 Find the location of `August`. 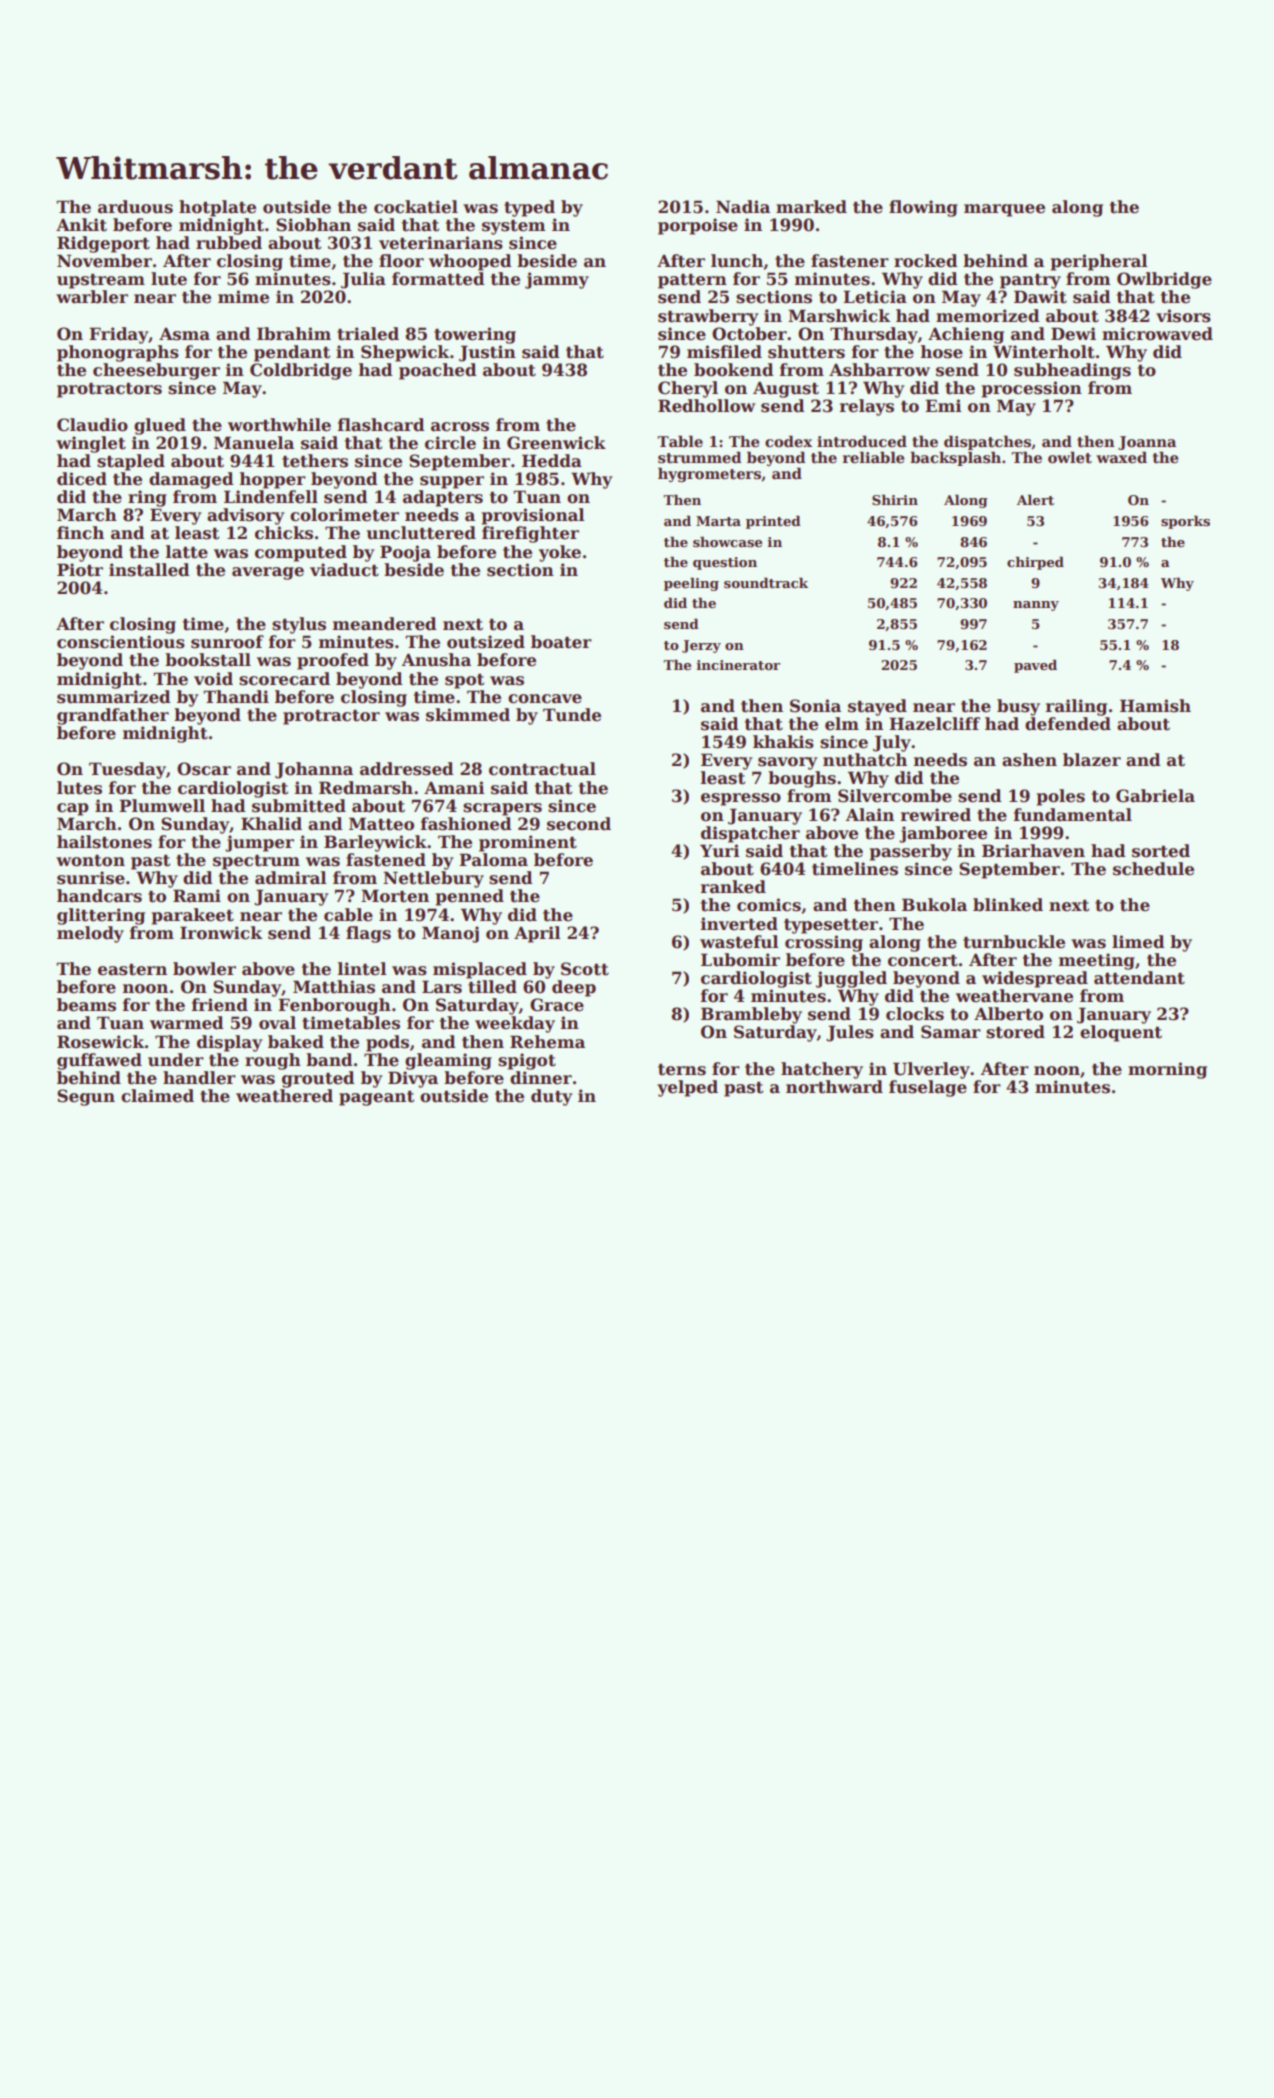

August is located at coordinates (786, 389).
